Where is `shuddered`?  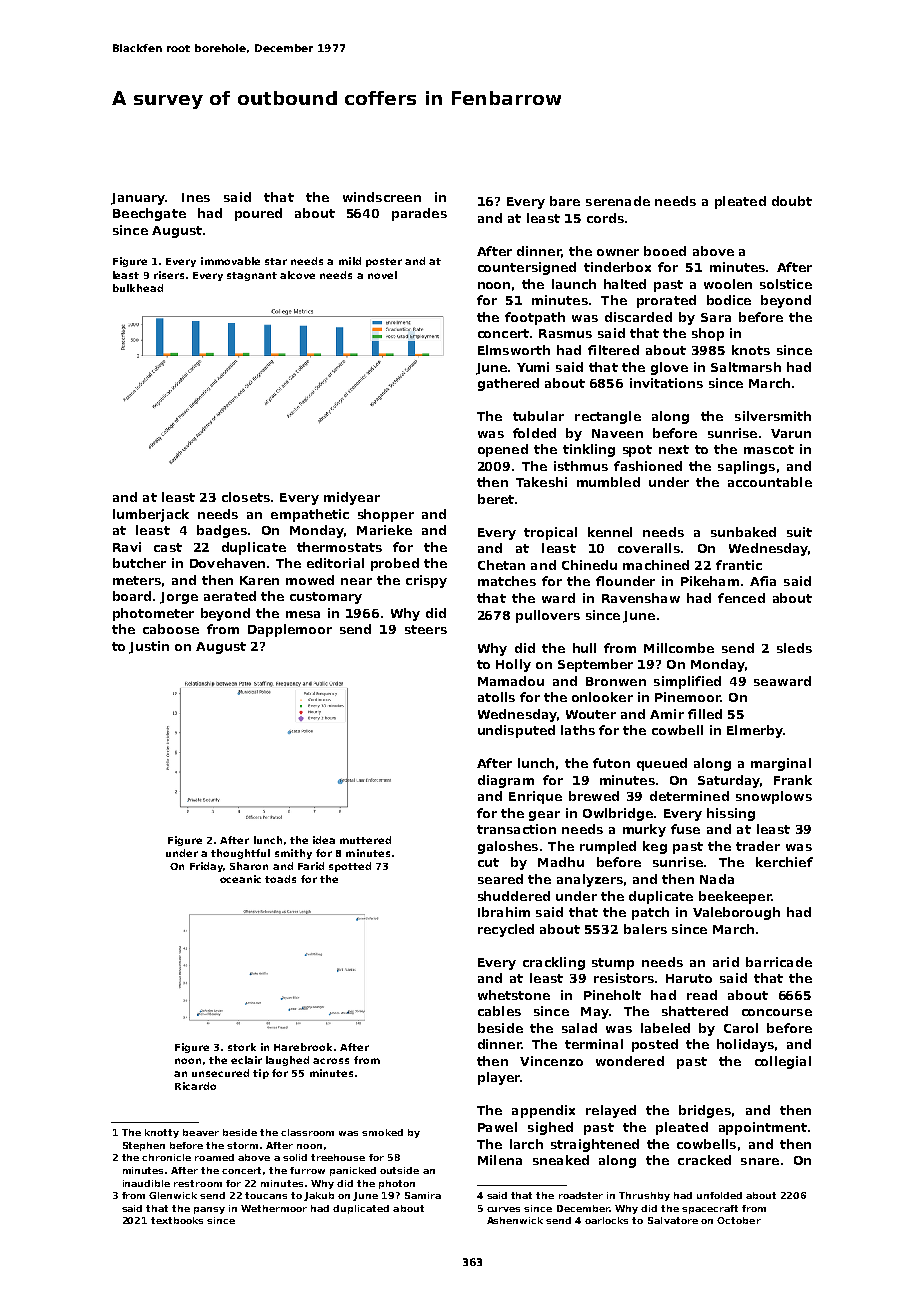 shuddered is located at coordinates (514, 896).
